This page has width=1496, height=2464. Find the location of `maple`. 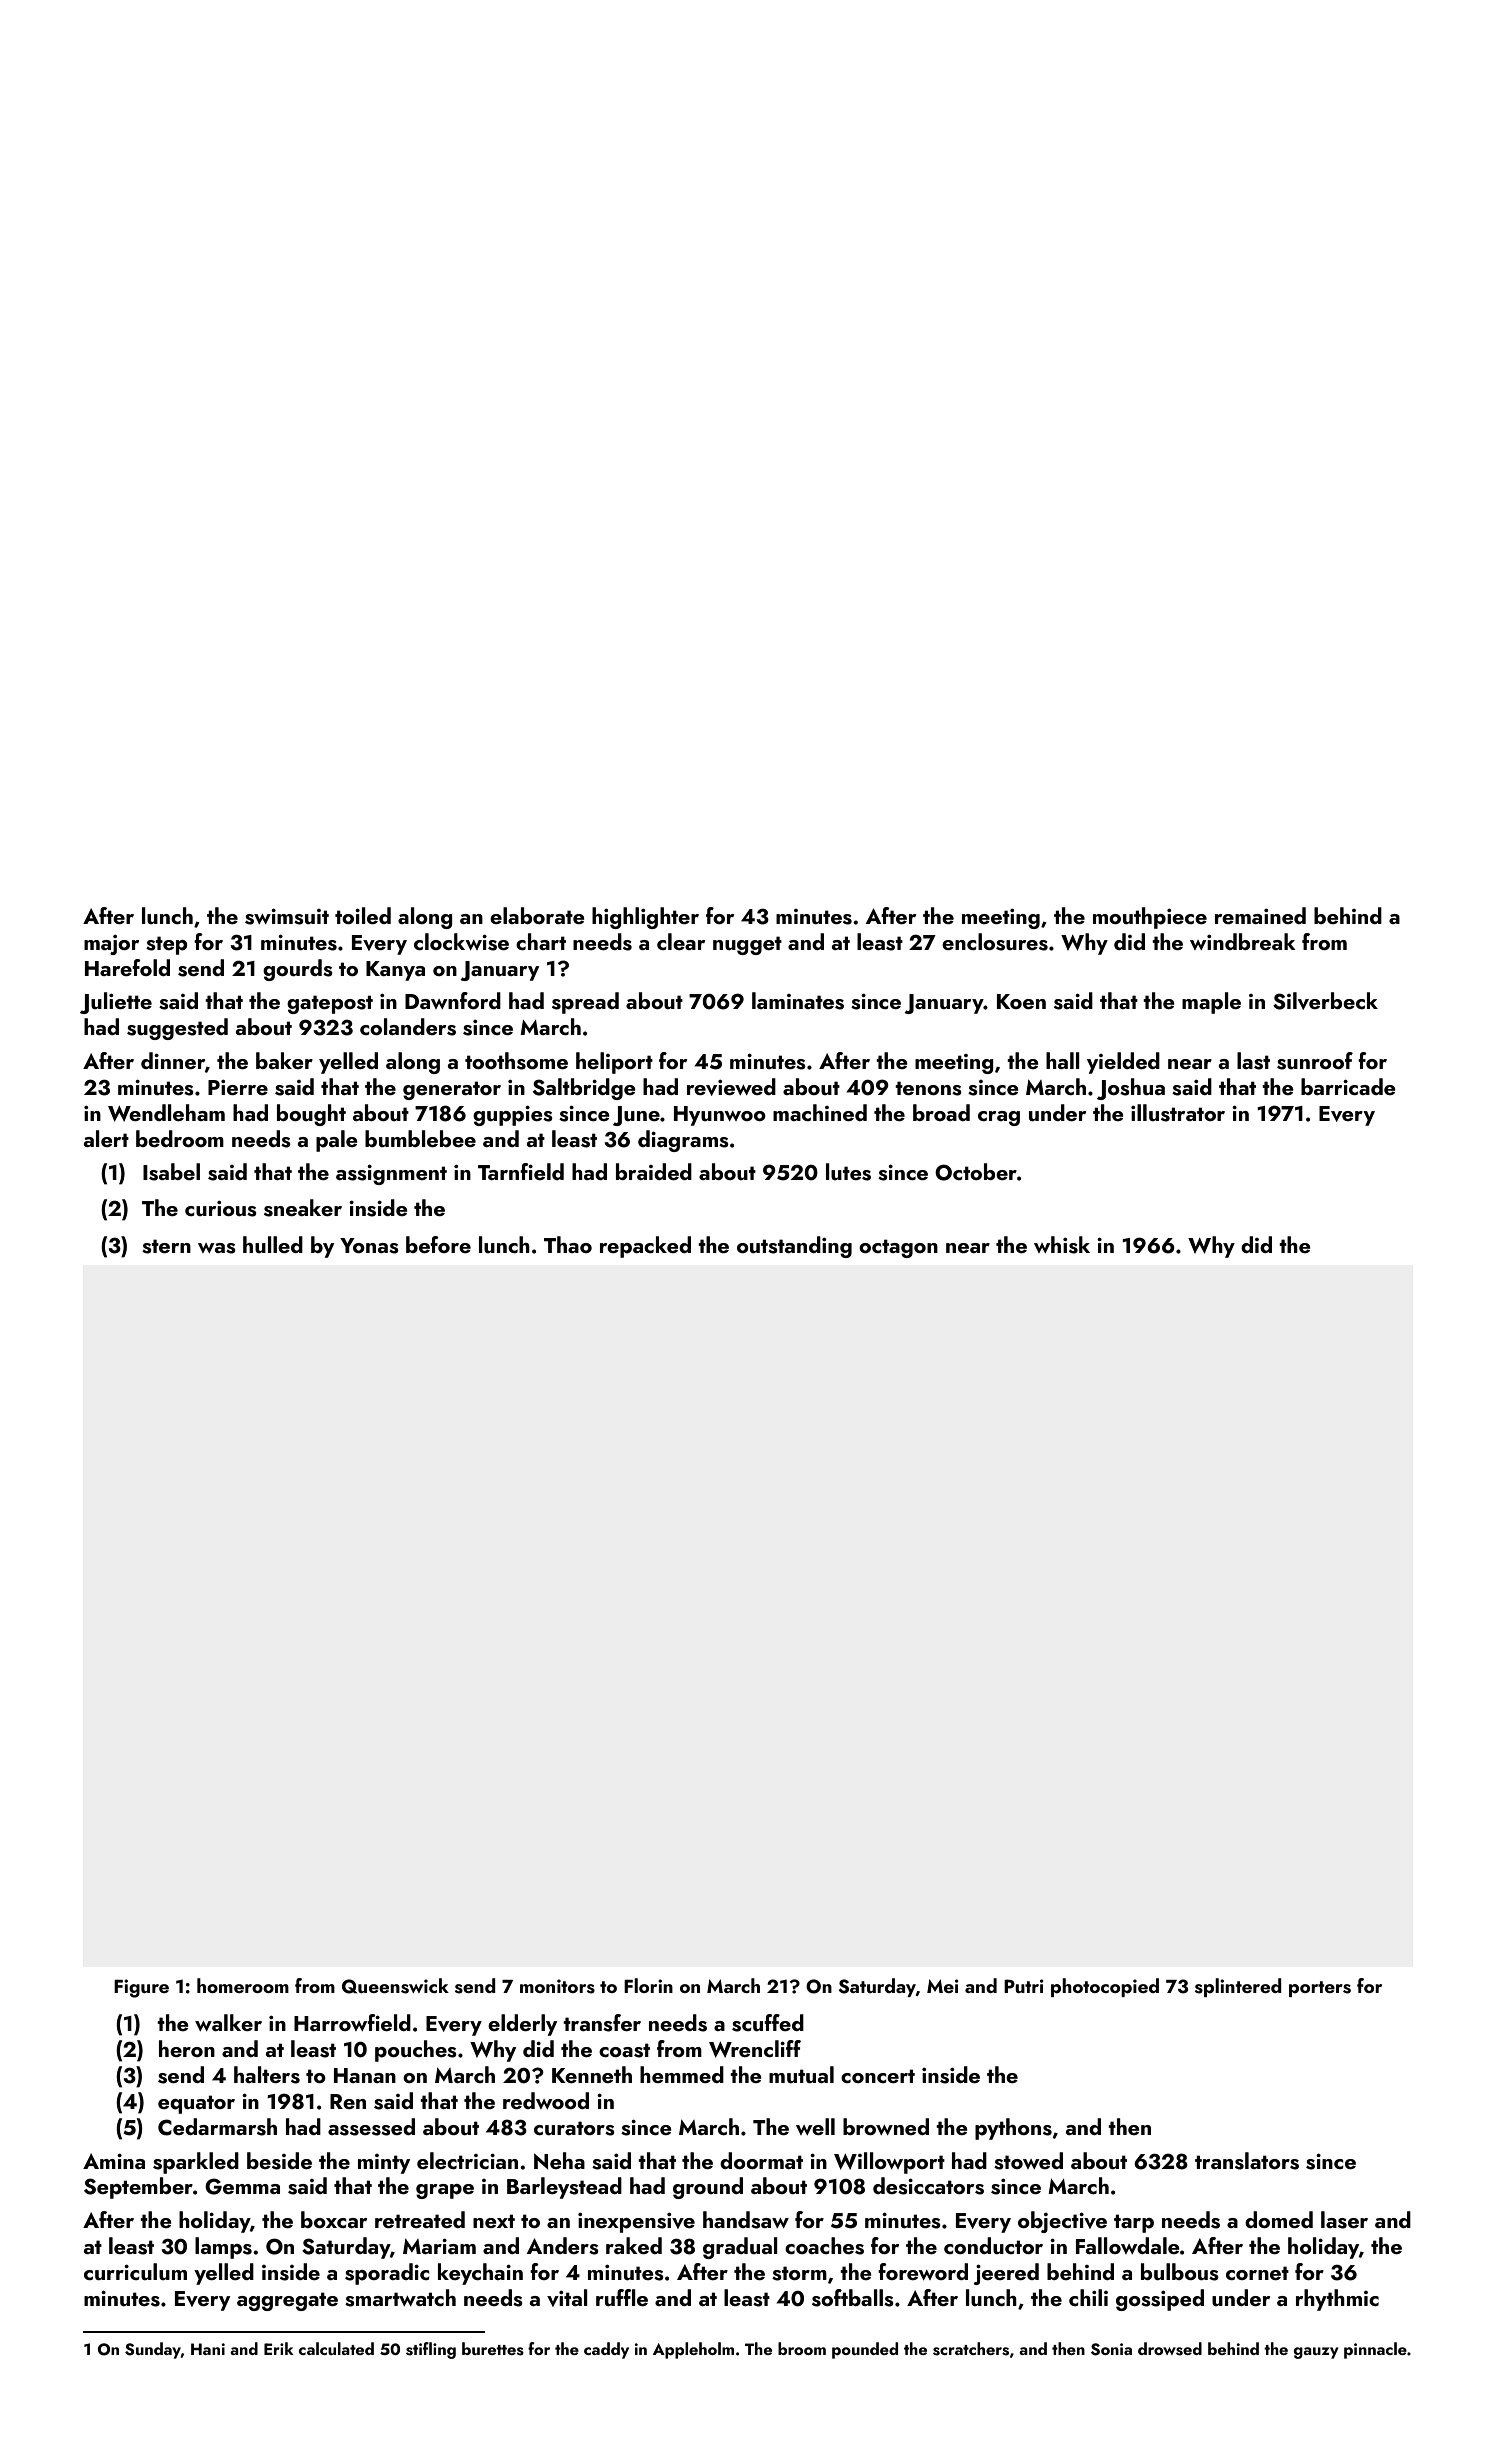

maple is located at coordinates (1211, 1003).
